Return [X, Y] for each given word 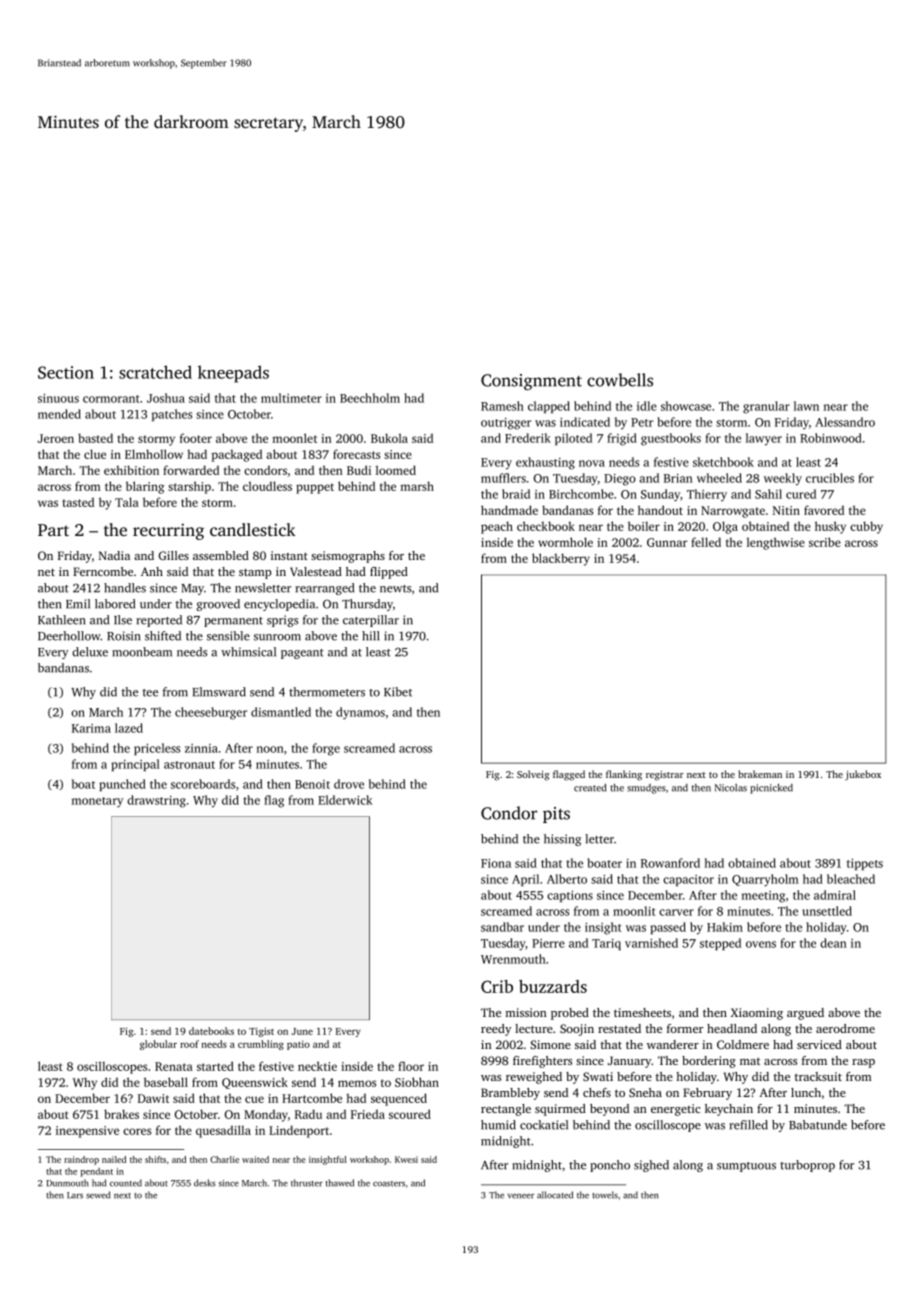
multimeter [291, 398]
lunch [806, 1092]
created [590, 788]
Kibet [398, 692]
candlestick [253, 529]
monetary [97, 802]
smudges [646, 789]
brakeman [760, 774]
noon [270, 749]
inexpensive [87, 1132]
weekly [783, 479]
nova [592, 463]
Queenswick [255, 1083]
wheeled [719, 478]
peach [497, 527]
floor [411, 1066]
